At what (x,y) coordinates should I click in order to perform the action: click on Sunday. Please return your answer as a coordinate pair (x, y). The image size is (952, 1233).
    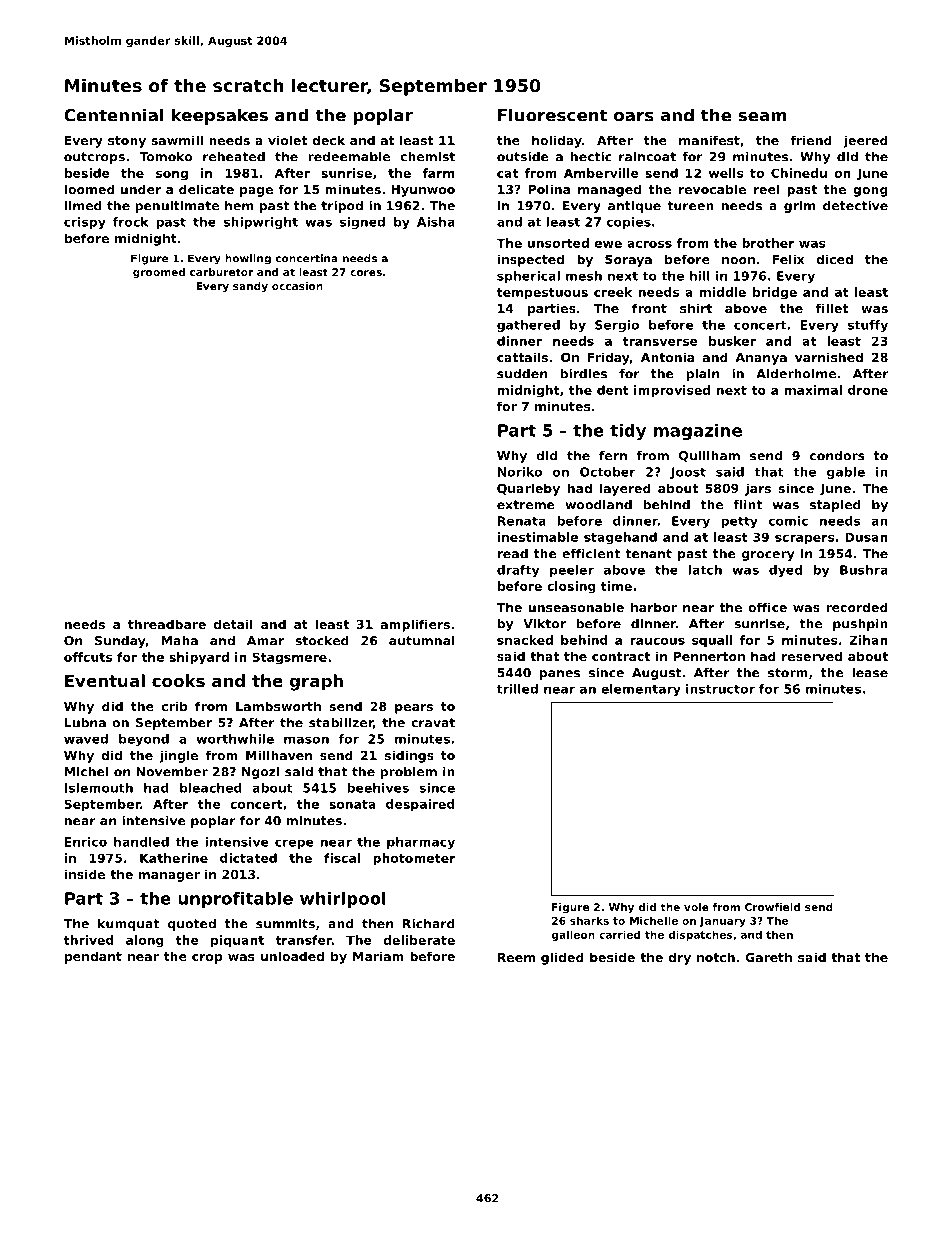
    Looking at the image, I should click on (120, 642).
